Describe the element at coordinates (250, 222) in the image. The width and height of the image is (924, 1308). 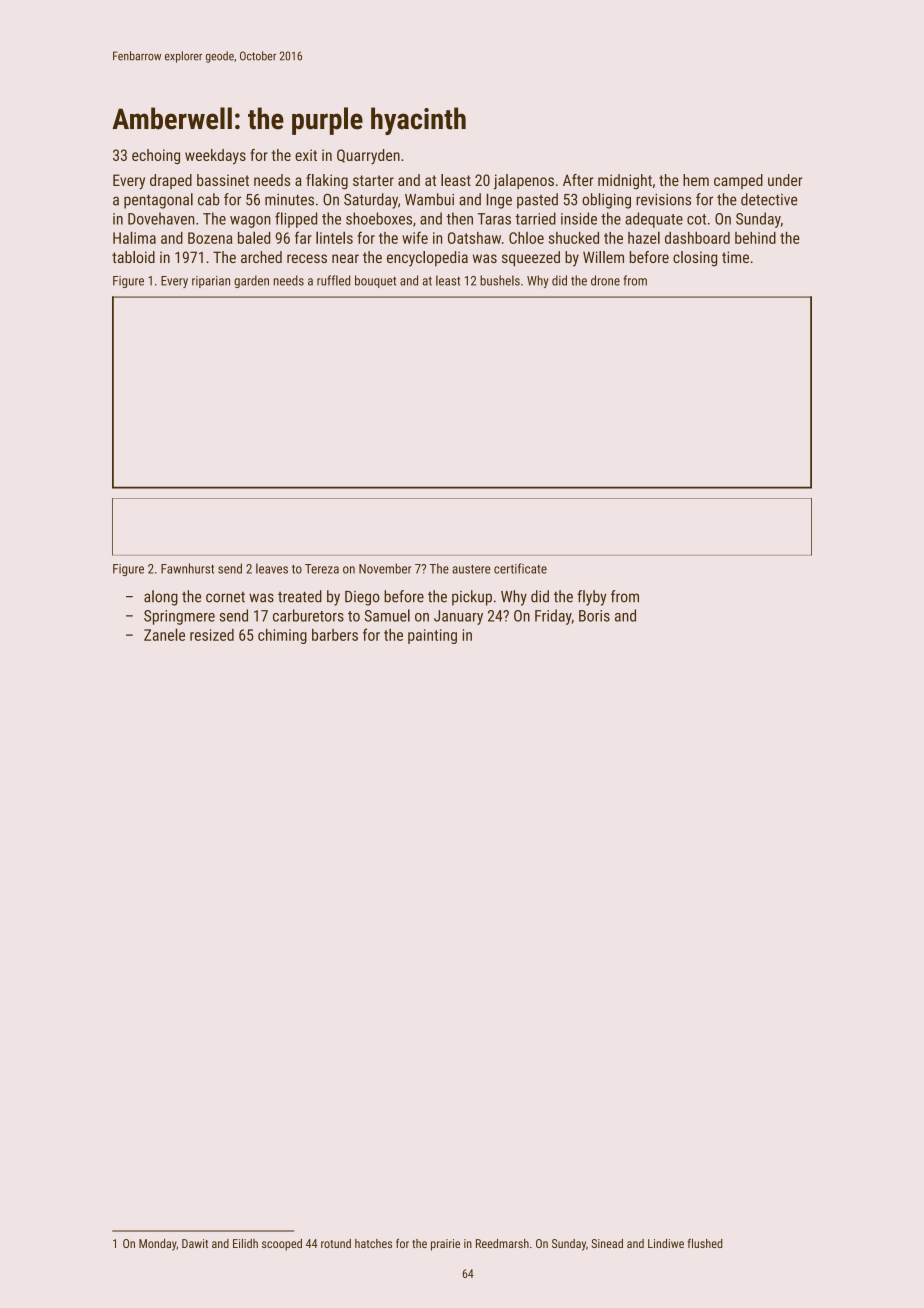
I see `wagon` at that location.
